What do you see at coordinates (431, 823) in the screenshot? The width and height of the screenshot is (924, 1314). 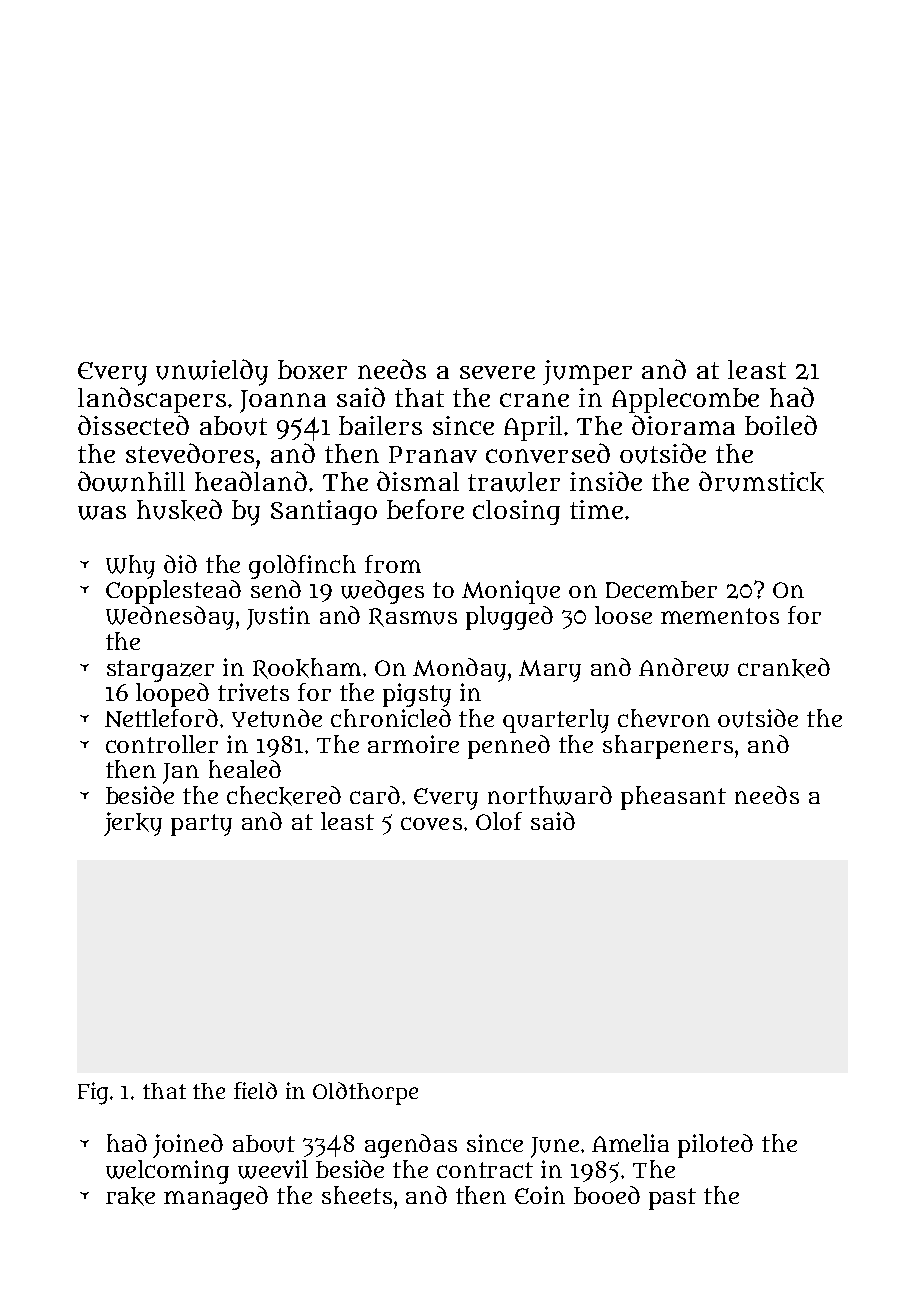 I see `coves` at bounding box center [431, 823].
